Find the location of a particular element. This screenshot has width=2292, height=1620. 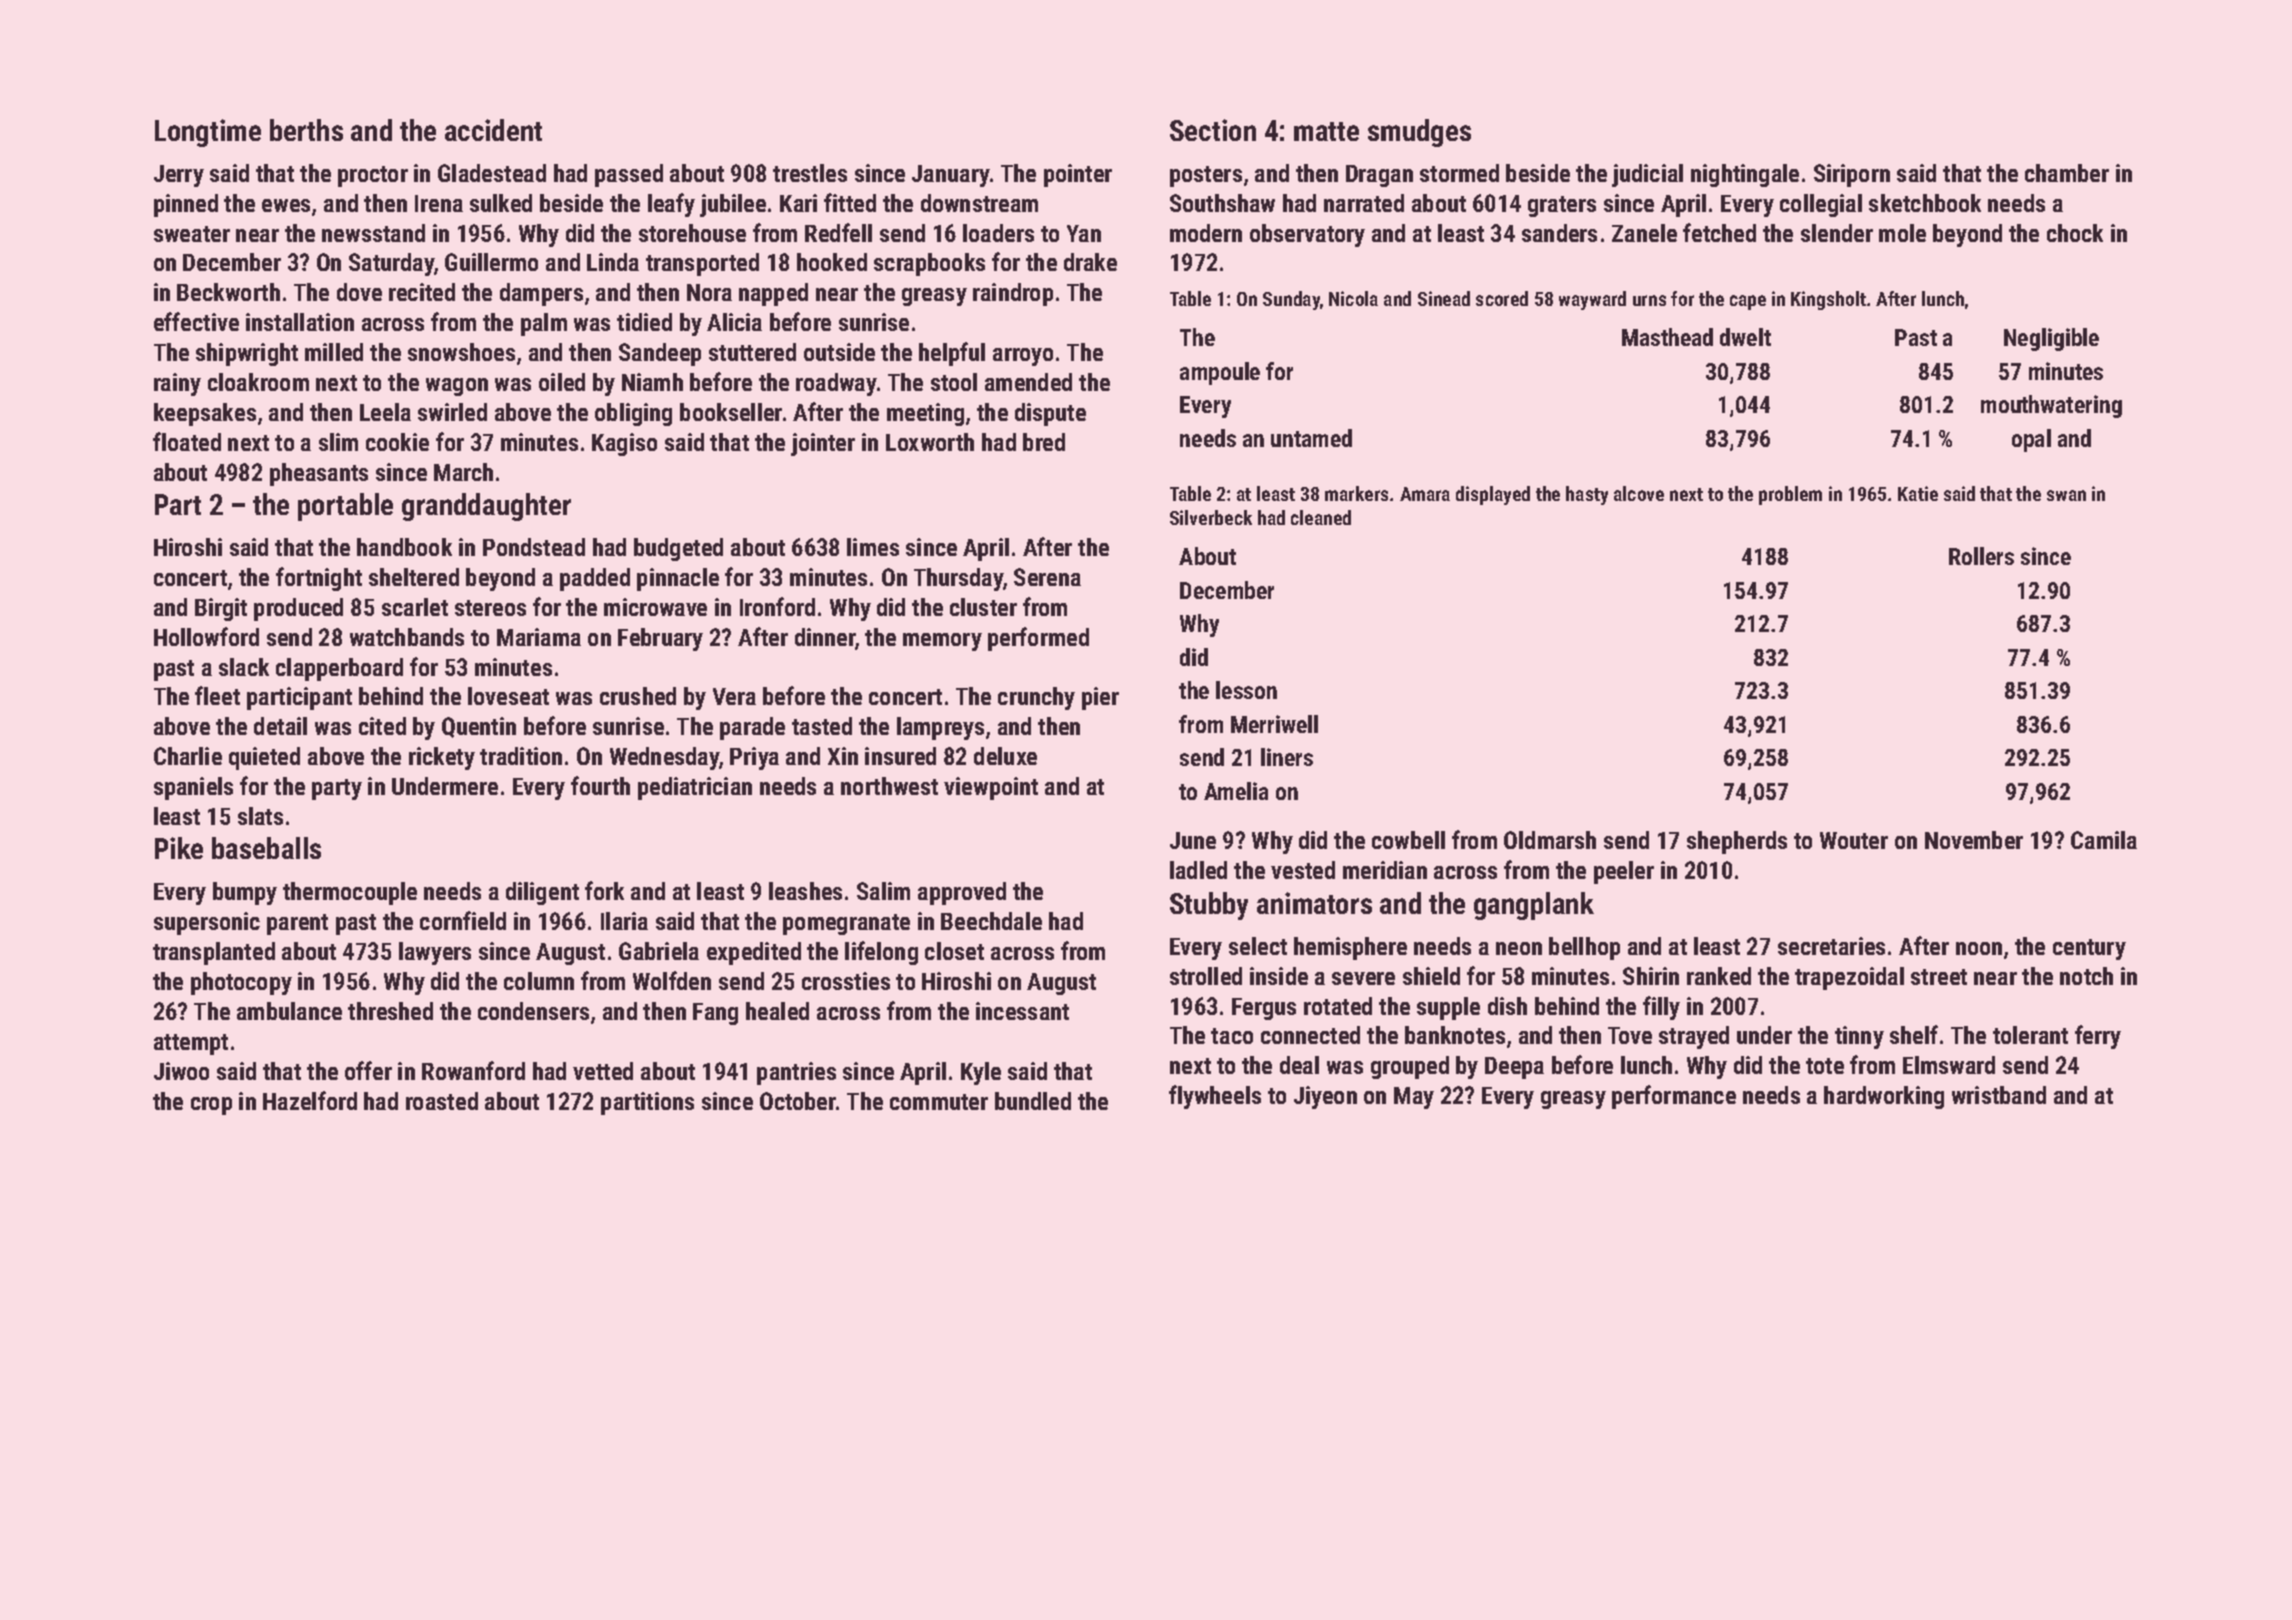

chamber is located at coordinates (2067, 173).
